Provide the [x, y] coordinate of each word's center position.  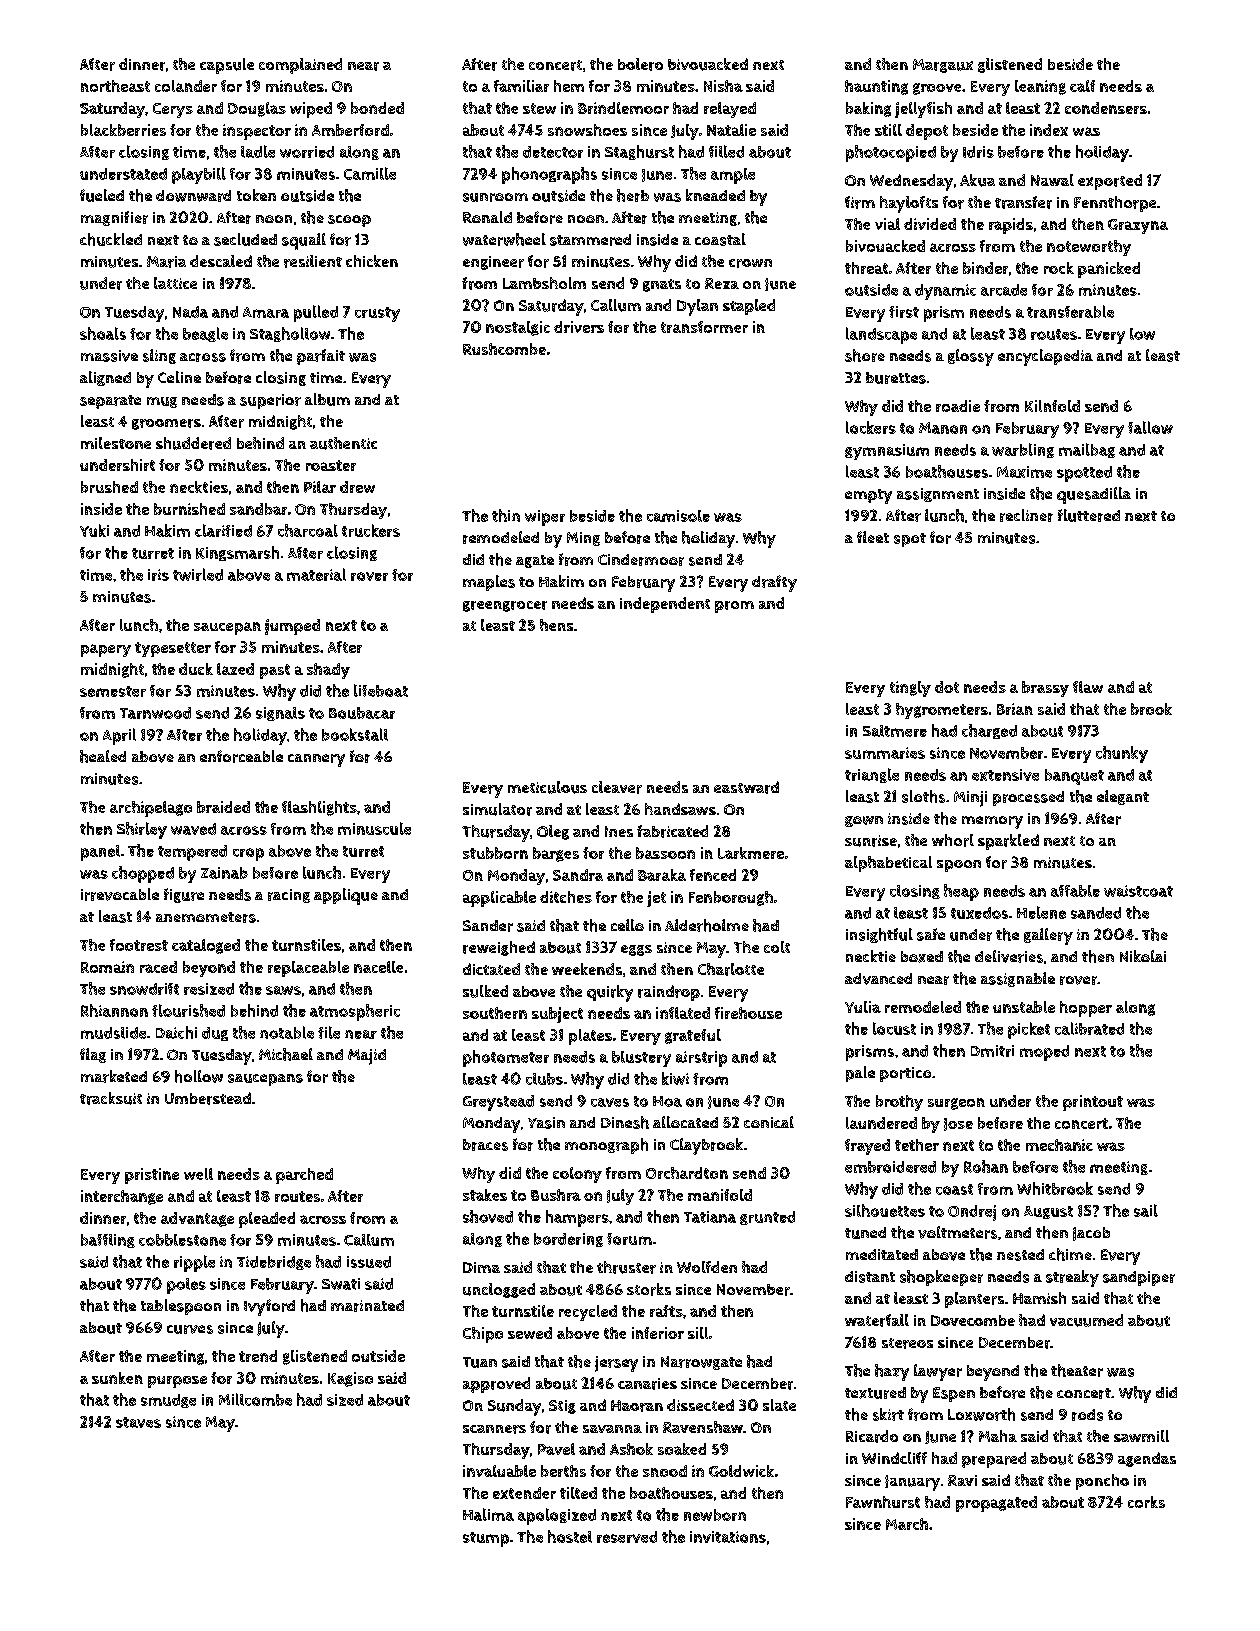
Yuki [94, 530]
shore [865, 355]
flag [93, 1055]
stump [486, 1539]
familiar [521, 86]
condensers [1106, 108]
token [256, 195]
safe [931, 934]
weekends [587, 969]
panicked [1109, 270]
